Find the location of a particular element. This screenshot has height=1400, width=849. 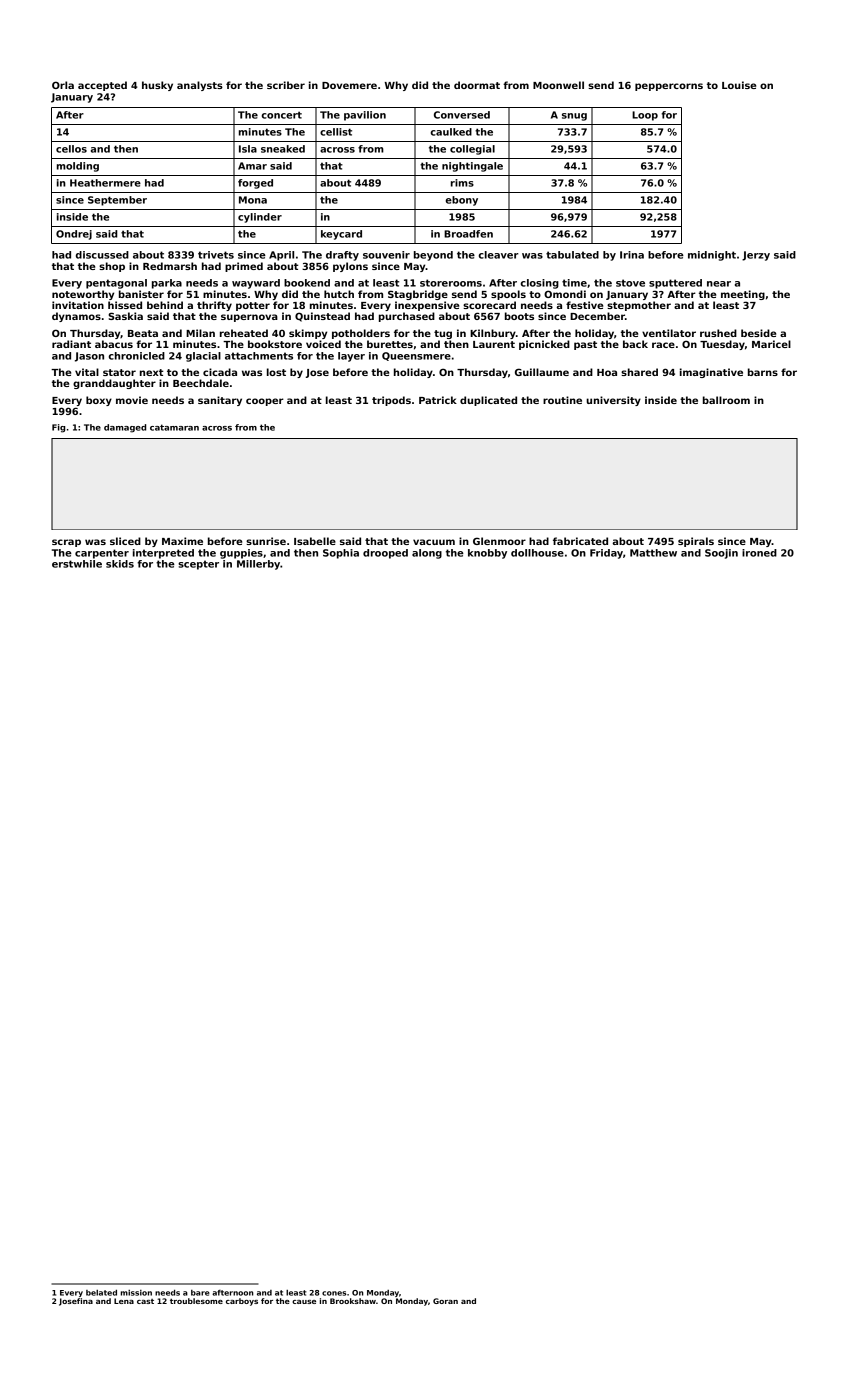

ironed is located at coordinates (759, 553).
